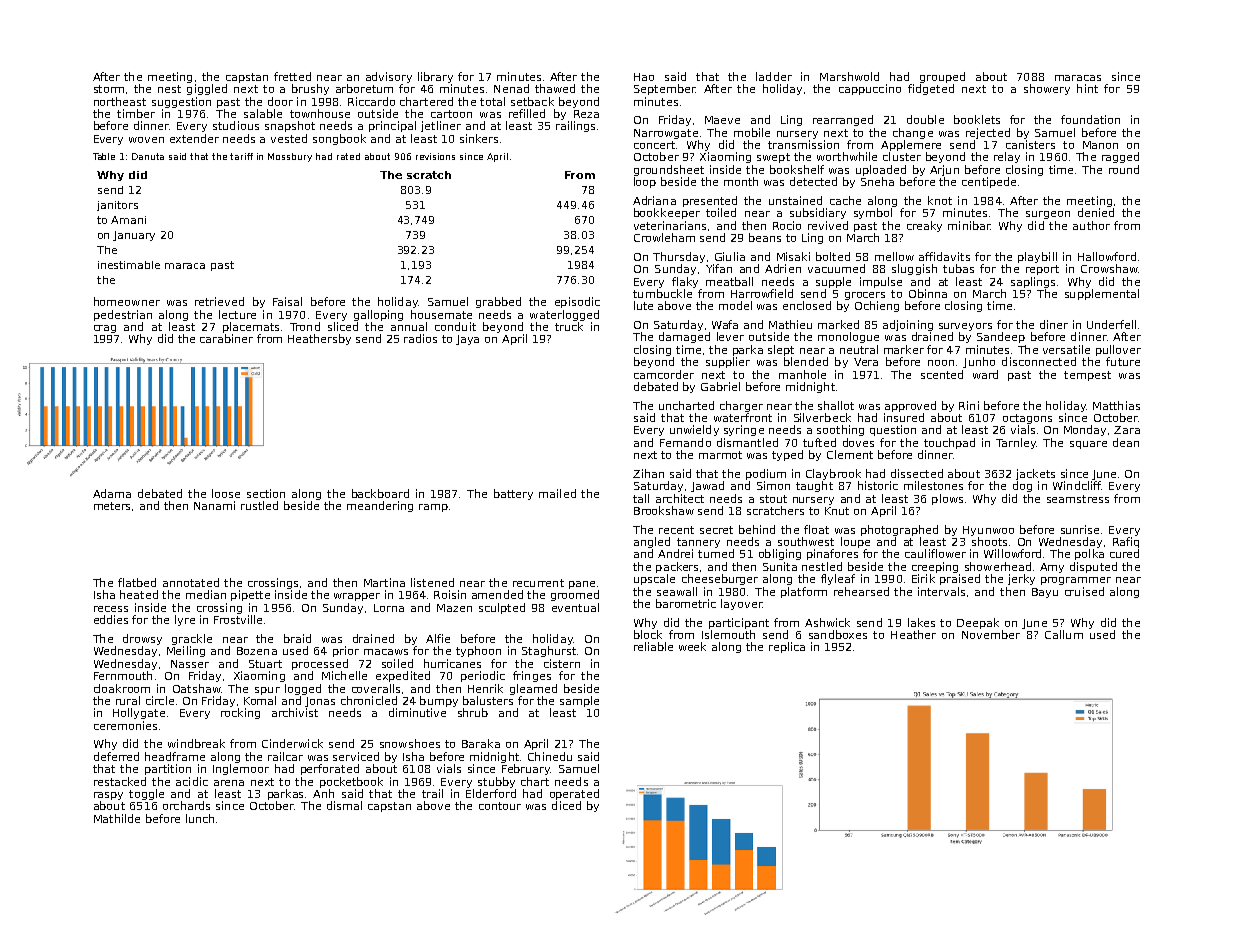 Image resolution: width=1233 pixels, height=952 pixels. What do you see at coordinates (1027, 419) in the screenshot?
I see `octagons` at bounding box center [1027, 419].
